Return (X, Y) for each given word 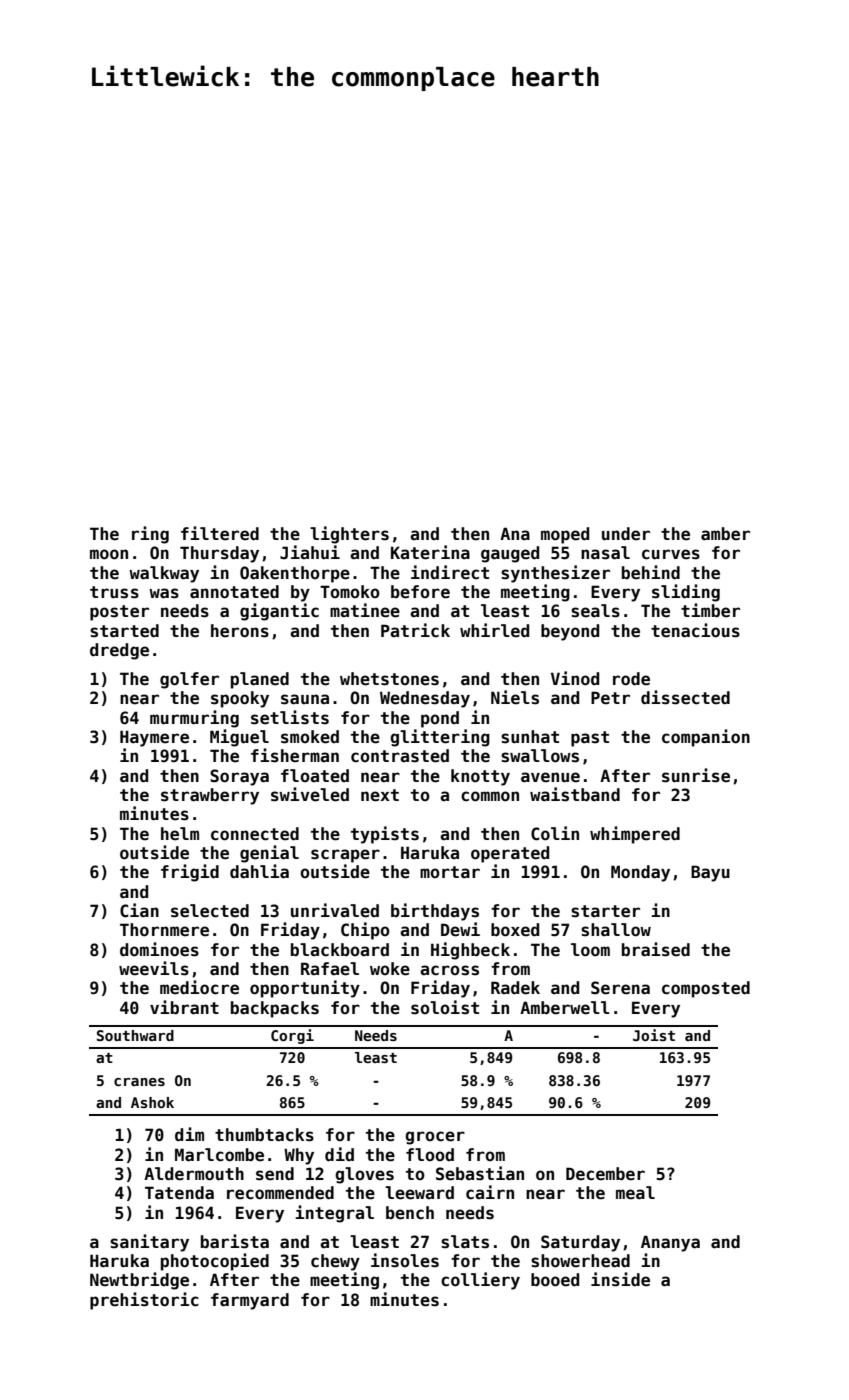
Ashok (152, 1102)
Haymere (154, 738)
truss (114, 592)
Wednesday (425, 699)
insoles (405, 1260)
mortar (450, 872)
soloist (445, 1007)
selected (210, 911)
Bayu (710, 873)
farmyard (250, 1301)
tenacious (695, 630)
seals (595, 611)
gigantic (279, 612)
